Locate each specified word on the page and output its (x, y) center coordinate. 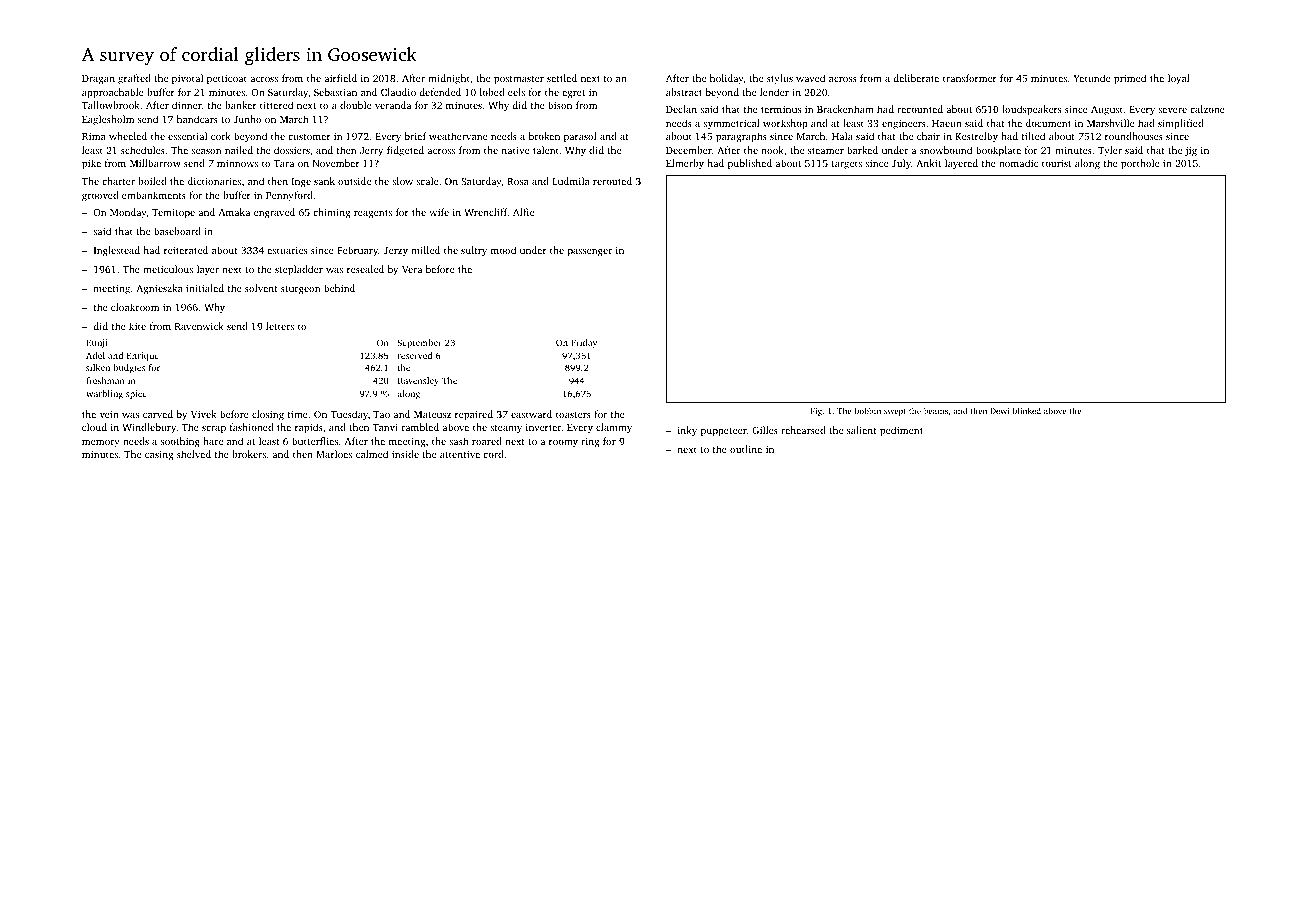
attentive (460, 454)
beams (936, 410)
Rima (94, 136)
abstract (684, 92)
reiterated (186, 250)
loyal (1178, 79)
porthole (1140, 164)
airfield (340, 78)
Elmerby (685, 164)
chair (928, 136)
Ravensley (418, 381)
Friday (584, 343)
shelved (194, 454)
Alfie (523, 212)
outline (746, 449)
